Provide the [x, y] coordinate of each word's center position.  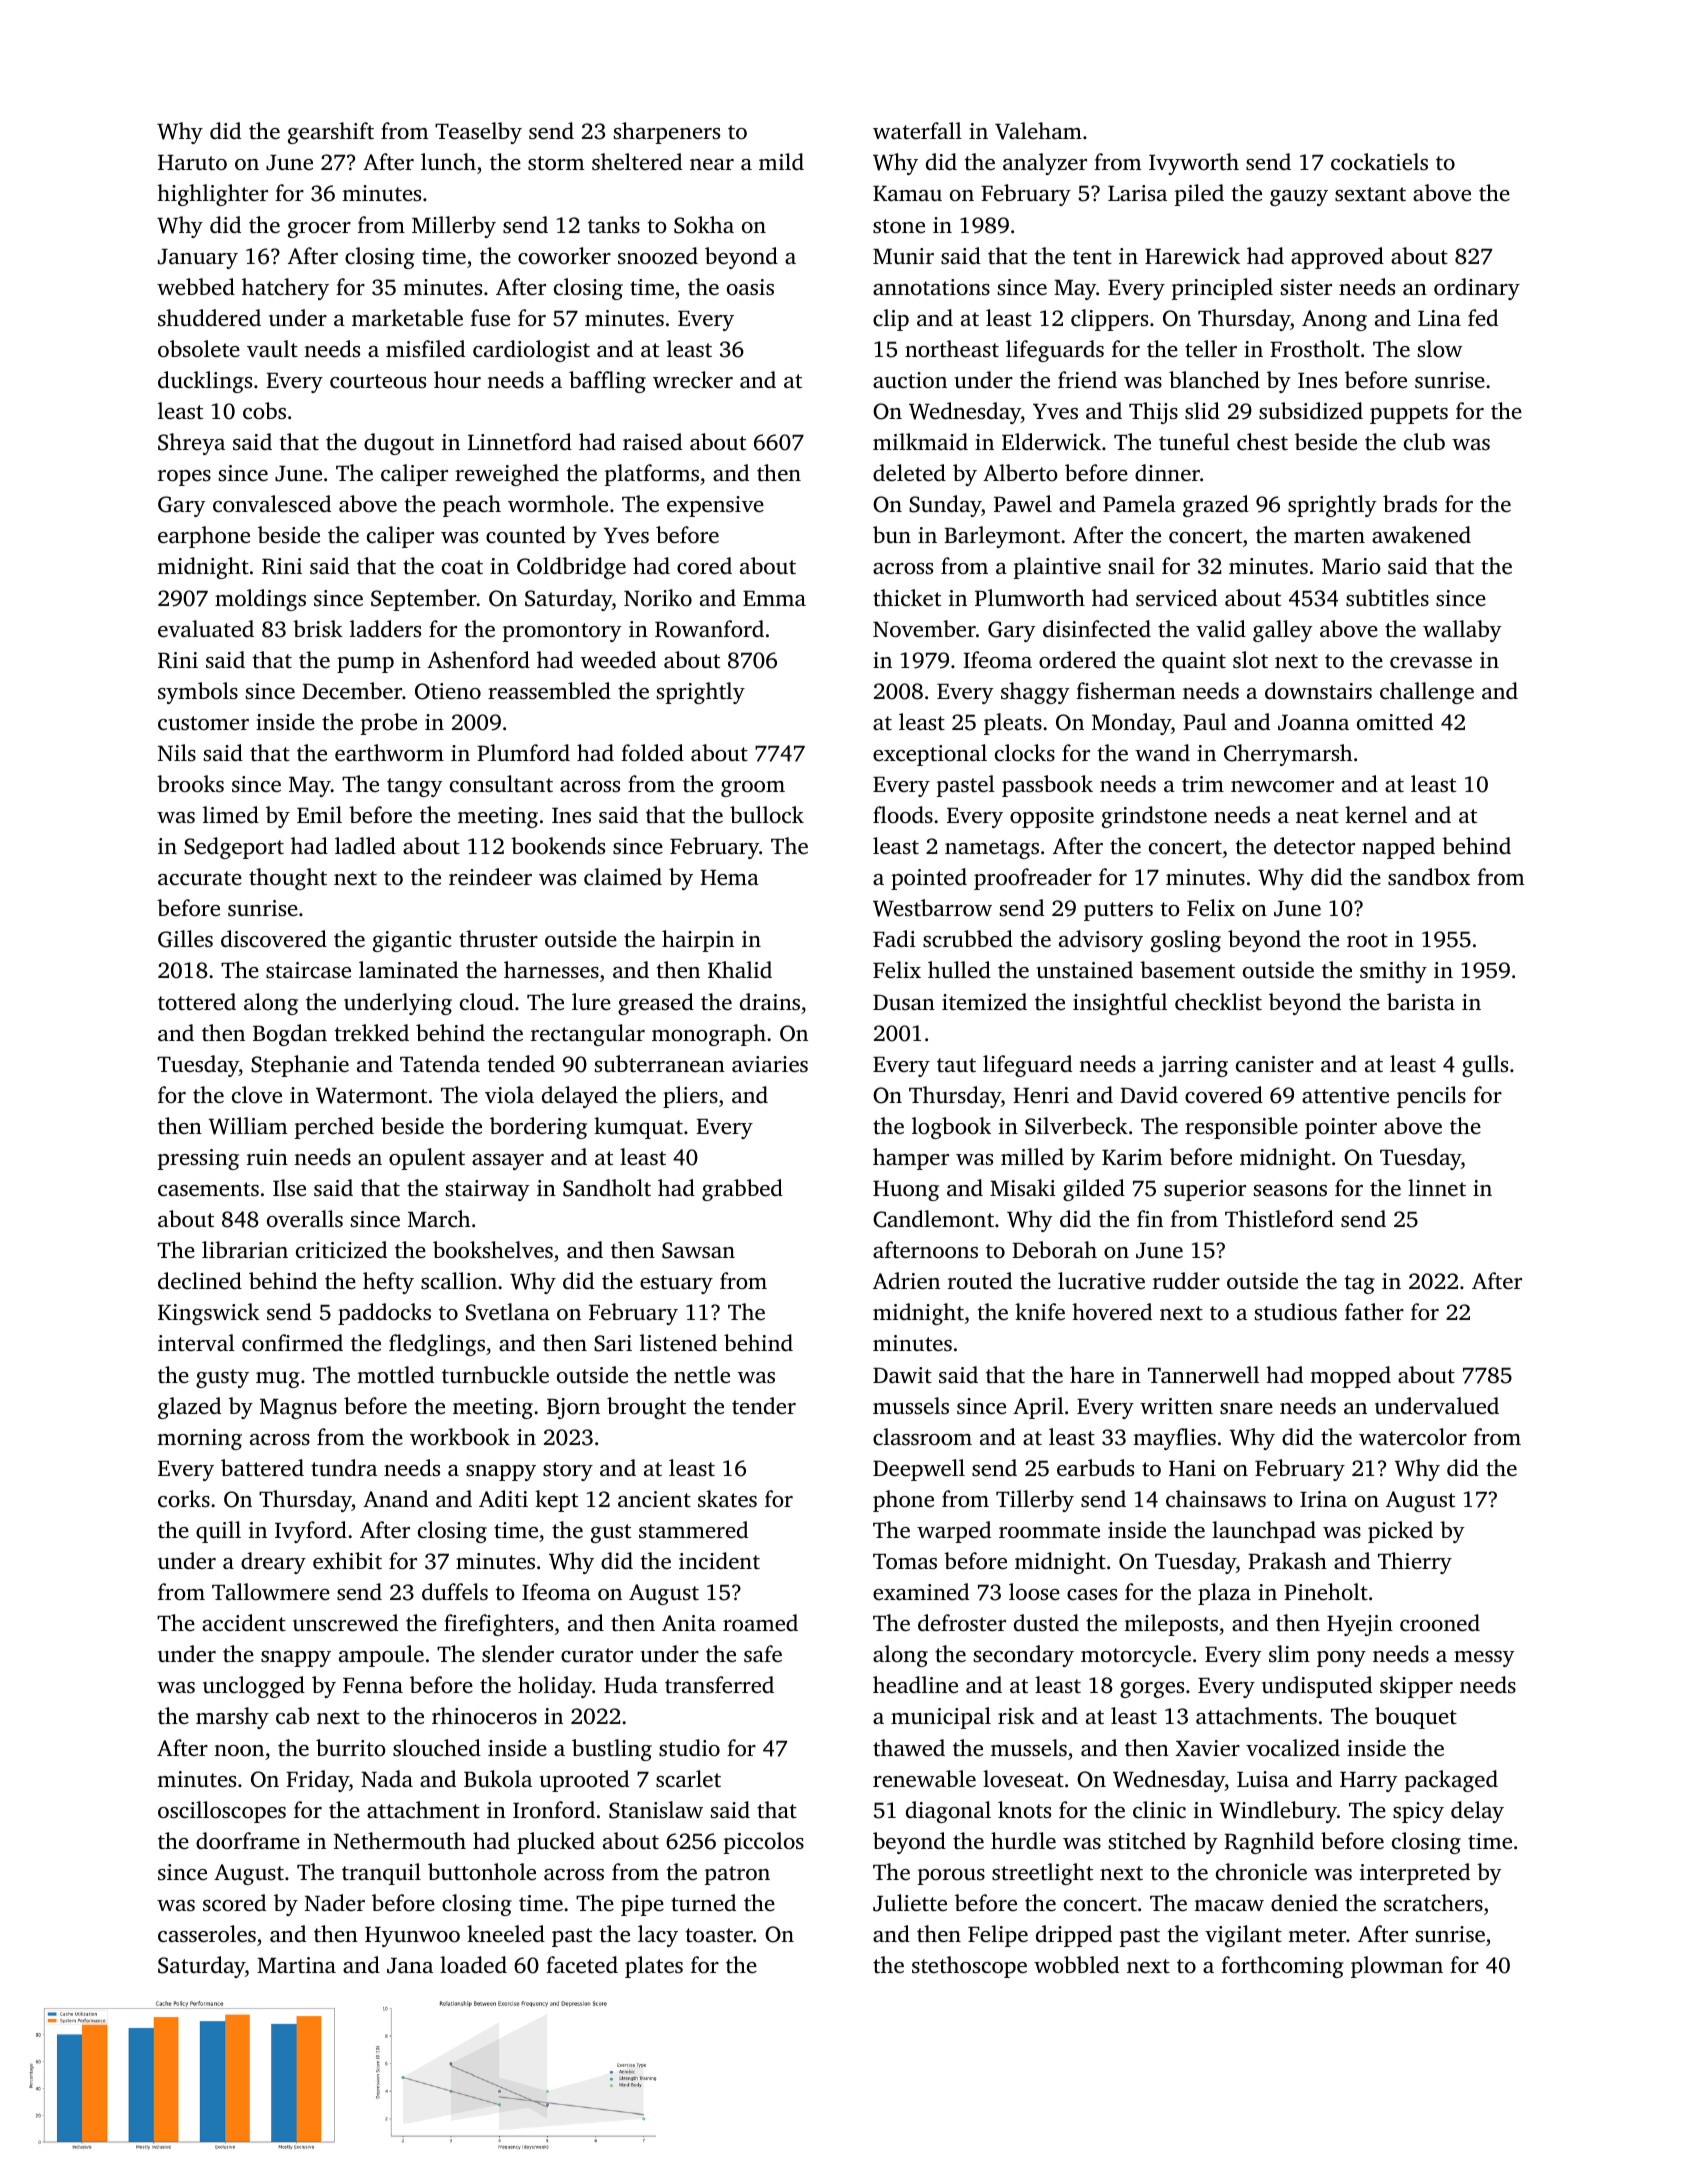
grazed [1216, 506]
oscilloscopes [222, 1812]
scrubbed [968, 939]
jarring [1193, 1066]
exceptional [930, 755]
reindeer [490, 877]
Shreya [191, 444]
